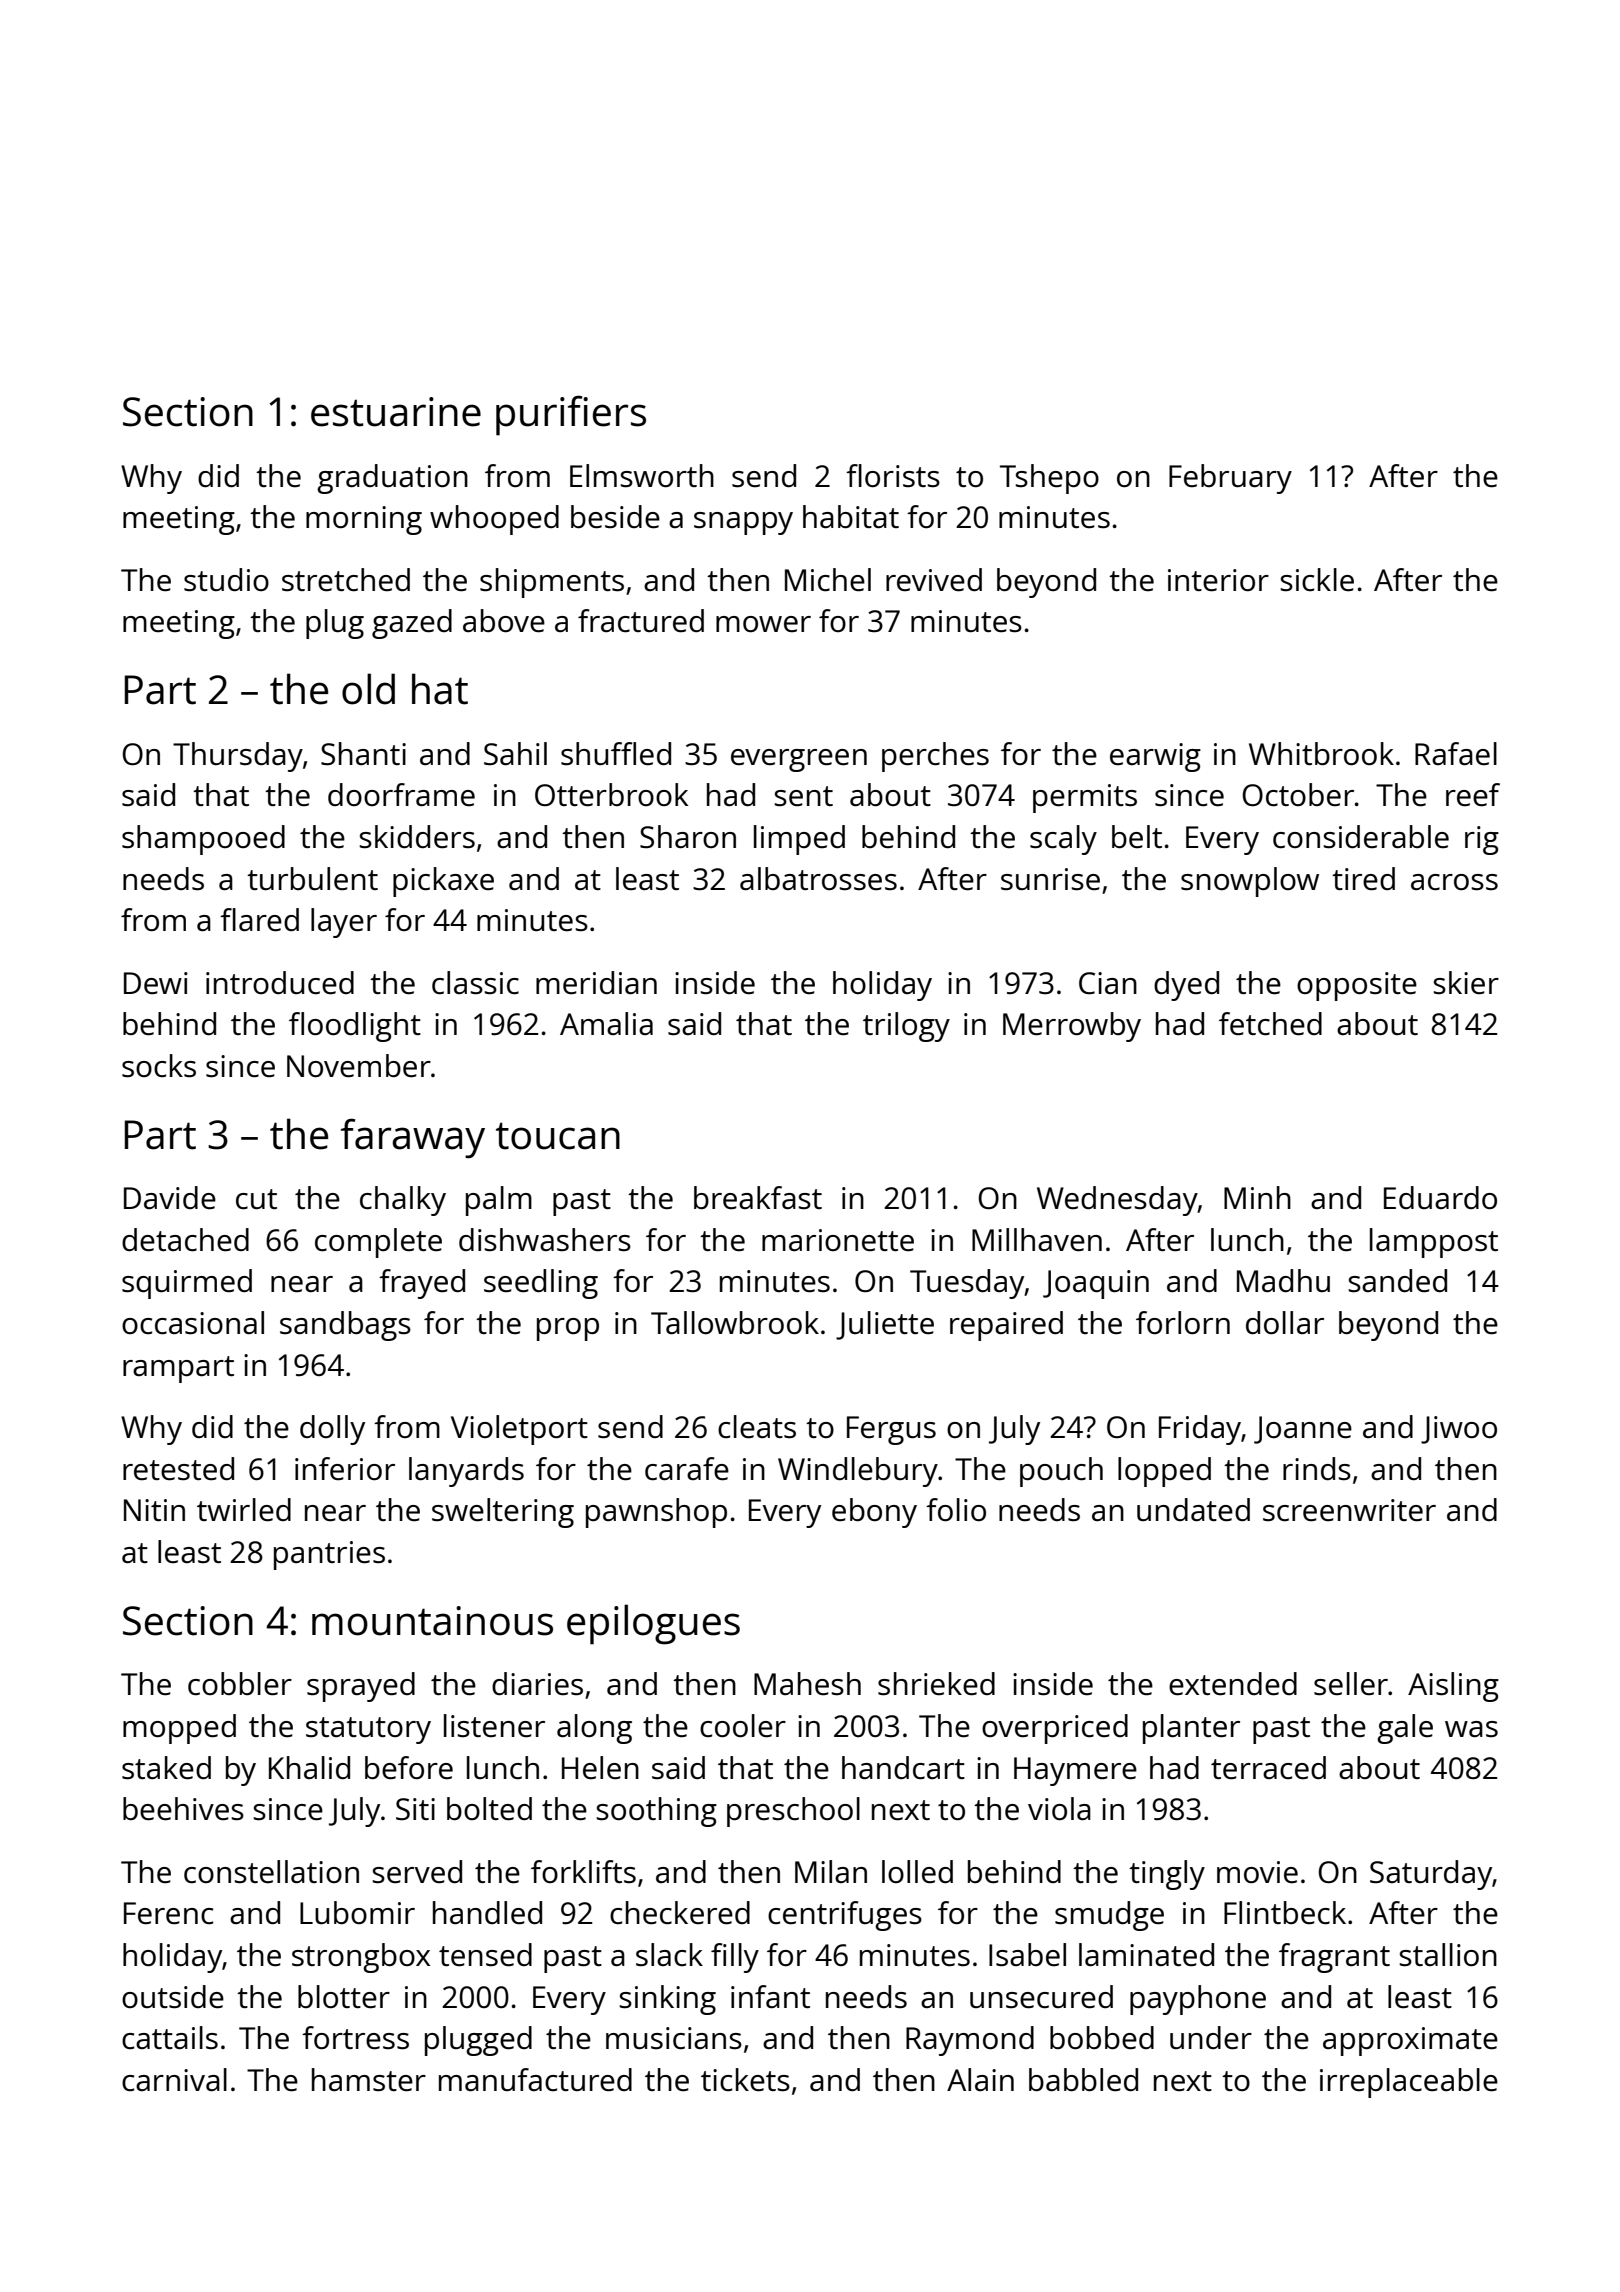 The image size is (1620, 2292). Describe the element at coordinates (422, 1284) in the image. I see `frayed` at that location.
